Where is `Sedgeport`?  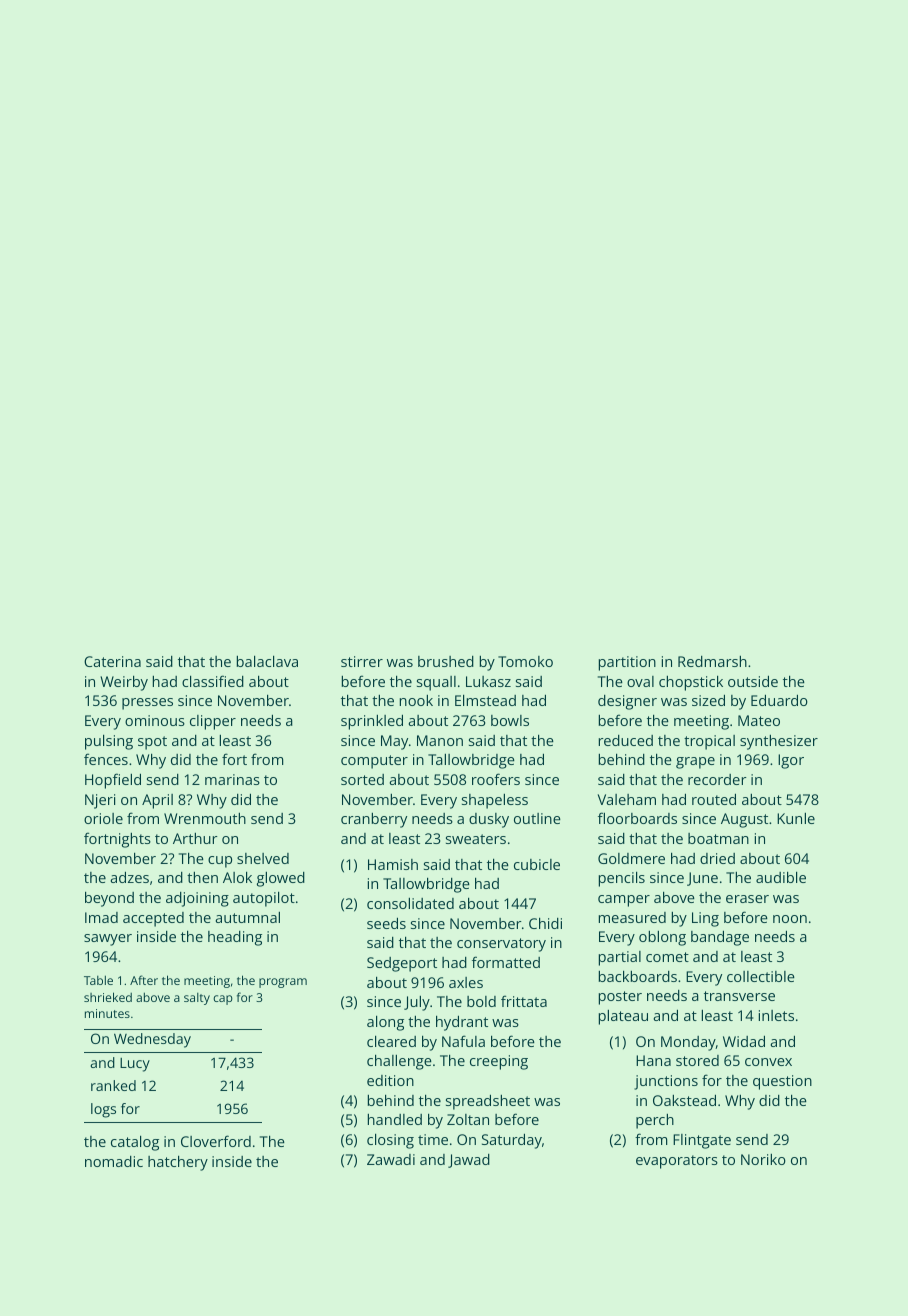
Sedgeport is located at coordinates (402, 964).
